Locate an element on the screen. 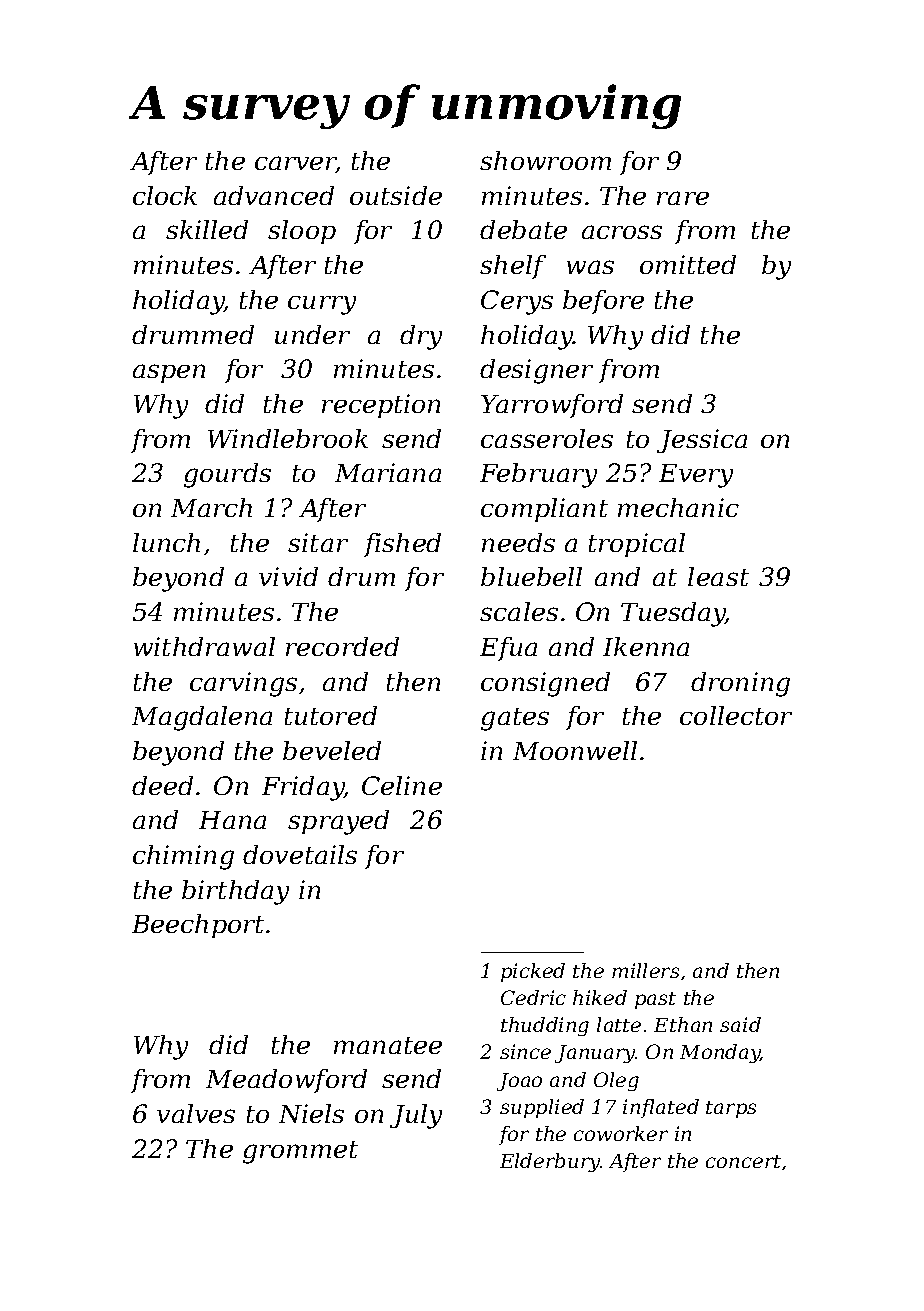  showroom is located at coordinates (545, 160).
